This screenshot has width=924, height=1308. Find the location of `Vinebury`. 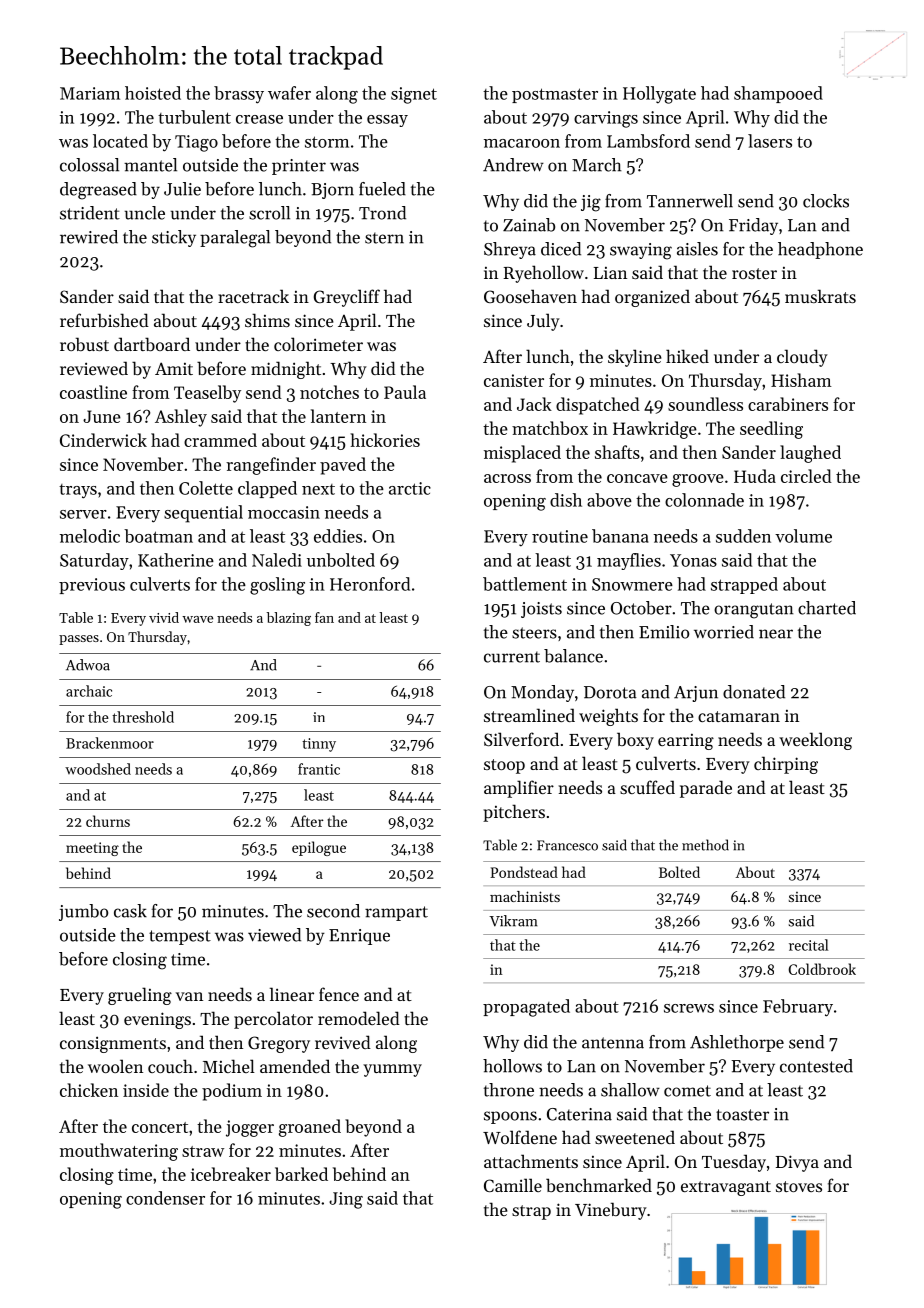

Vinebury is located at coordinates (611, 1211).
